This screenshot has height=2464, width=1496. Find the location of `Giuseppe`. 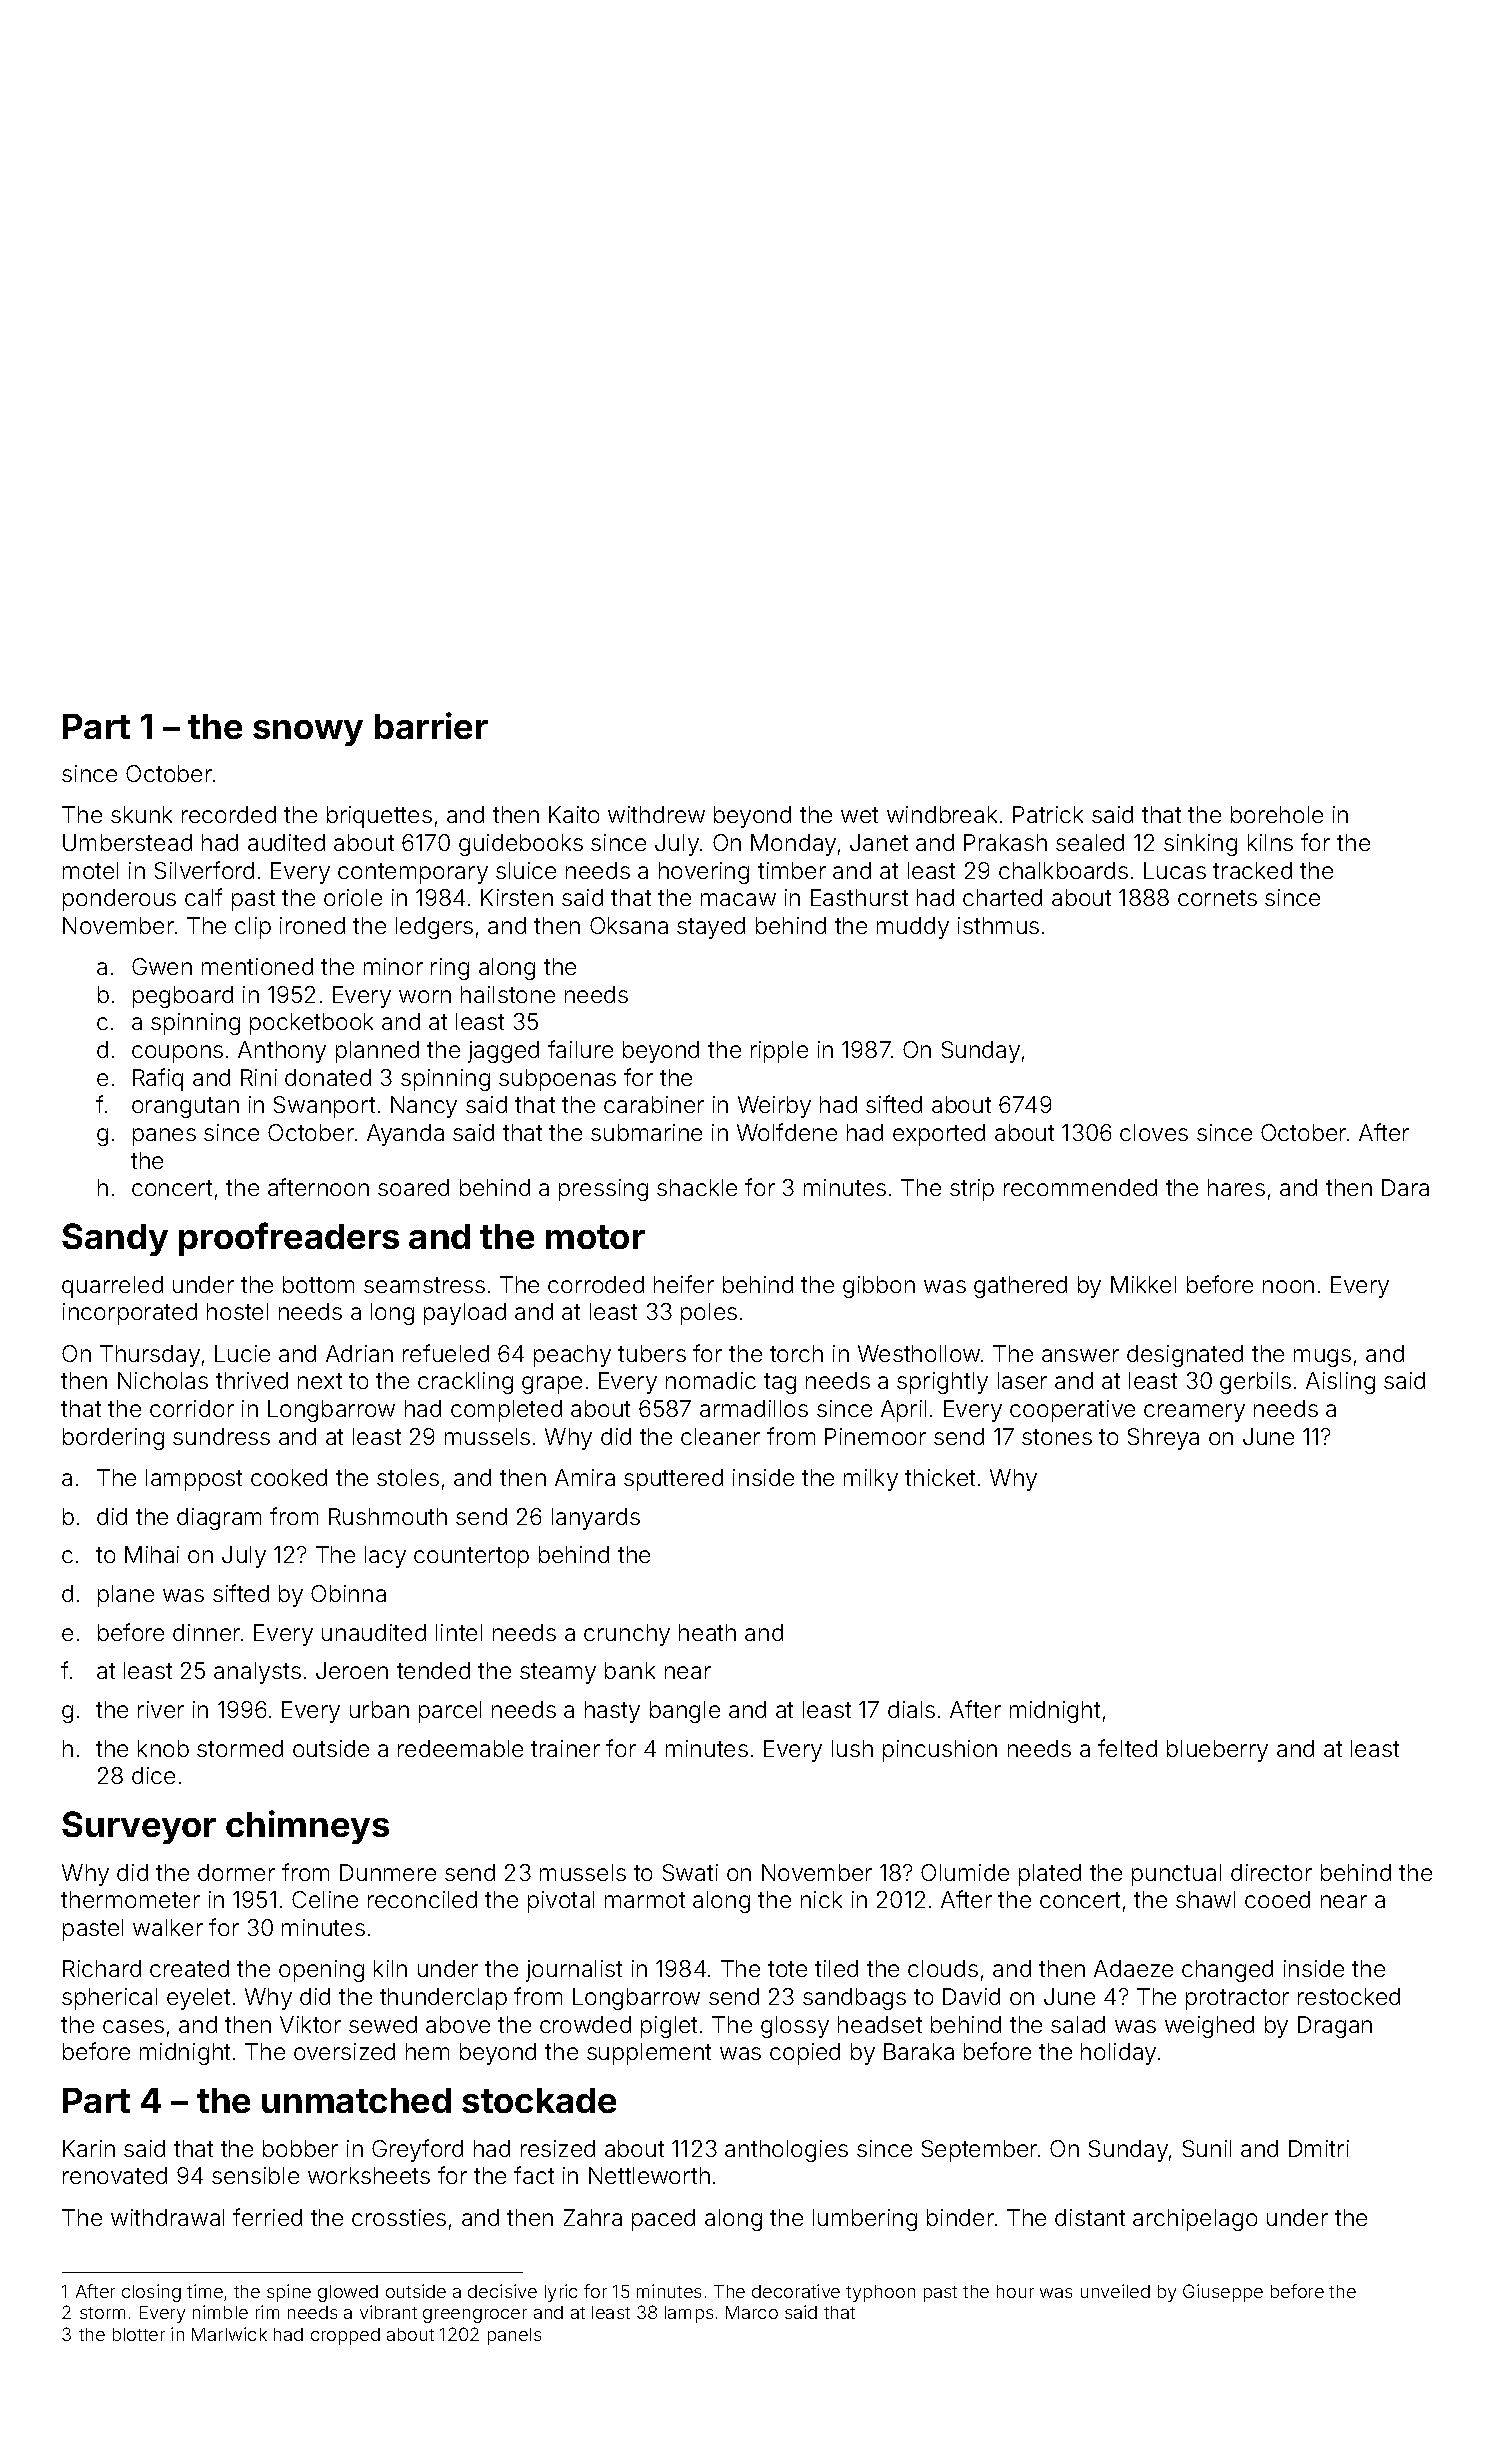

Giuseppe is located at coordinates (1223, 2293).
